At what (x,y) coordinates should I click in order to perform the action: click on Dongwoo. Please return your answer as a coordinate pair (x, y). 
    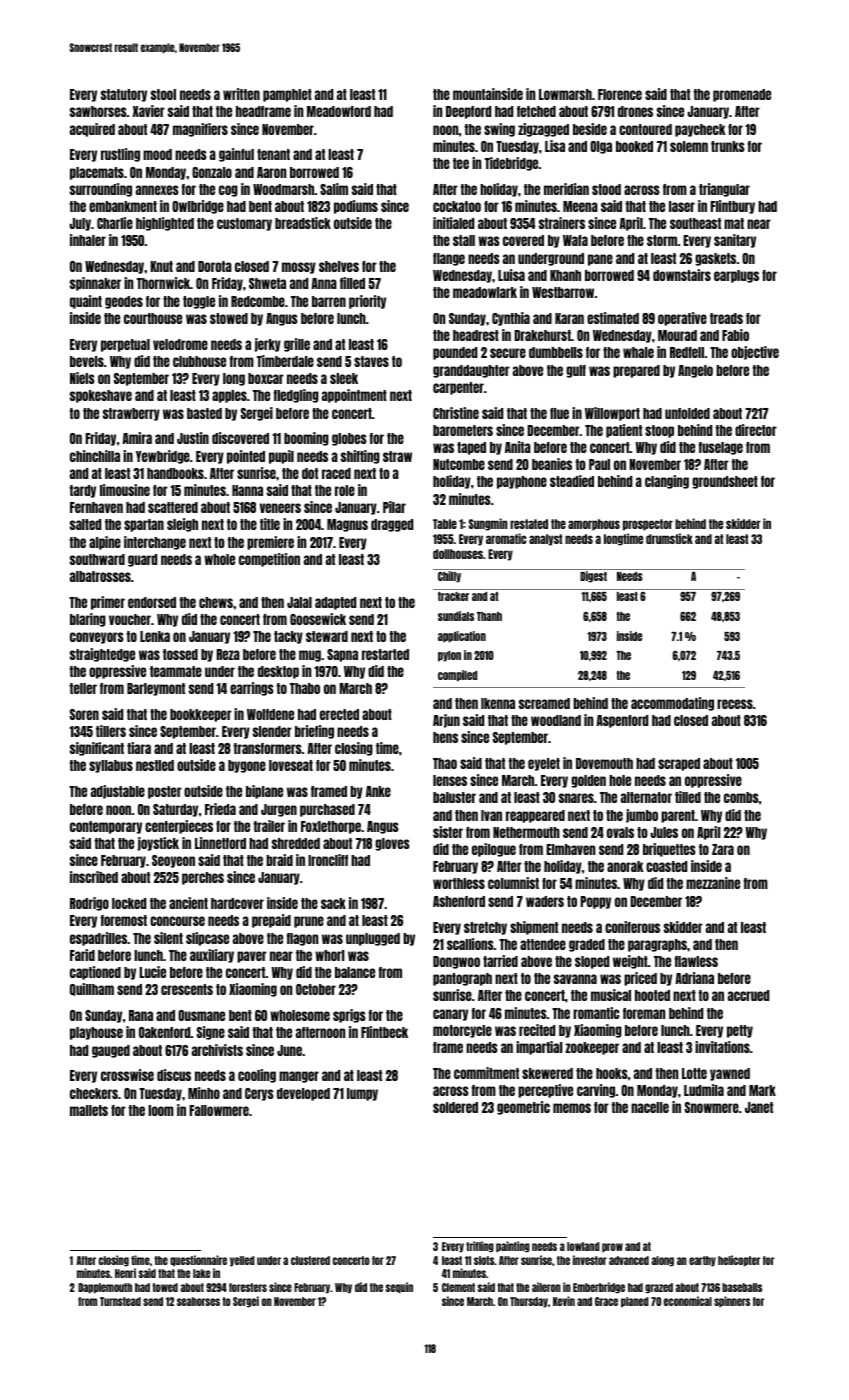
    Looking at the image, I should click on (456, 962).
